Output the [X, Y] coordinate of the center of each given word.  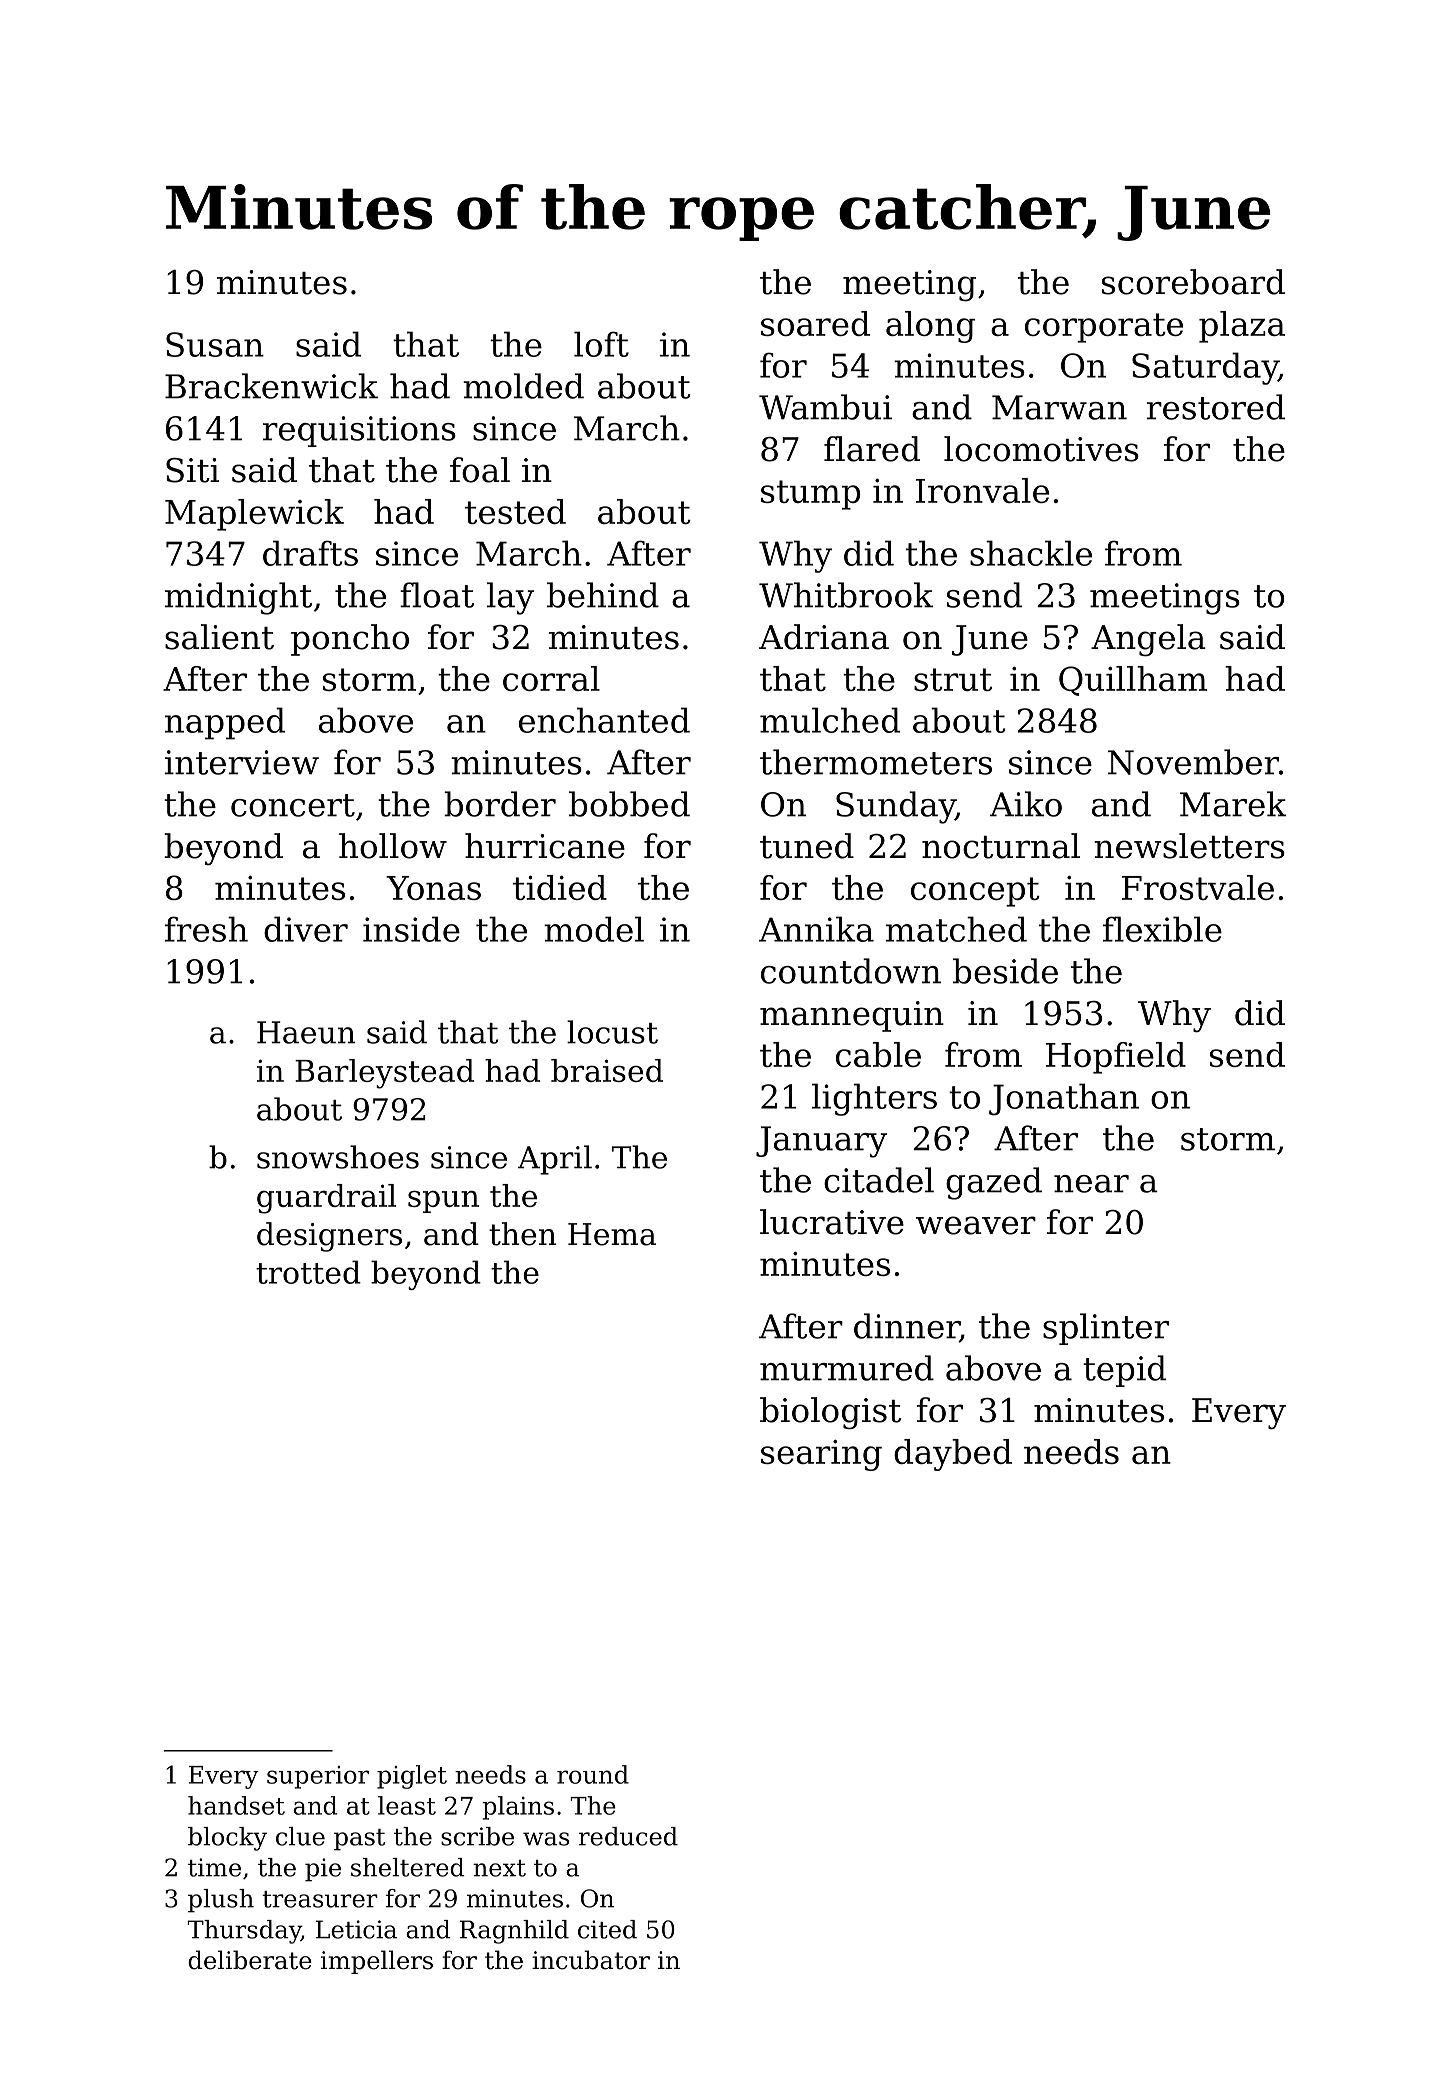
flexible [1162, 929]
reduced [628, 1836]
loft [601, 344]
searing [821, 1455]
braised [607, 1070]
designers [329, 1237]
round [593, 1774]
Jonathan [1064, 1099]
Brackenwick [271, 386]
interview [242, 762]
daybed [953, 1455]
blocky [227, 1839]
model [594, 929]
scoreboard [1193, 282]
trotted [308, 1272]
